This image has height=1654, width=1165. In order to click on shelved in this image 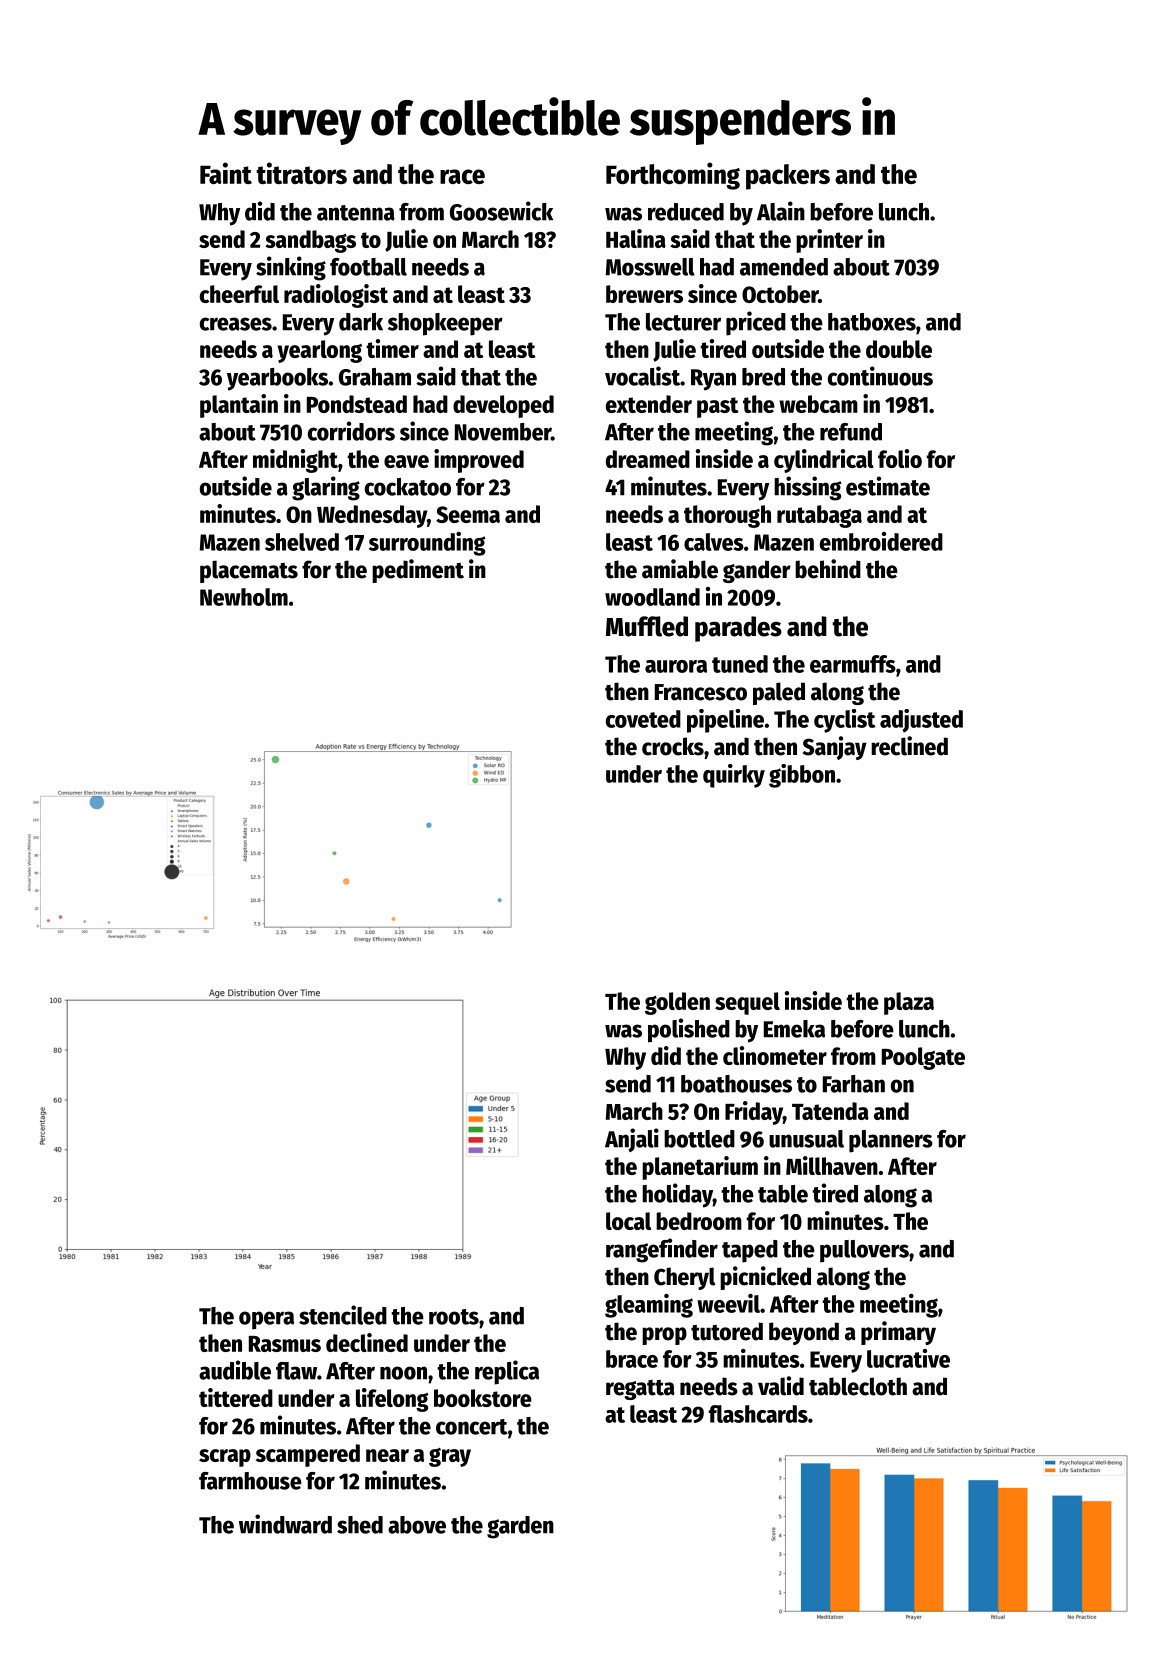, I will do `click(302, 542)`.
